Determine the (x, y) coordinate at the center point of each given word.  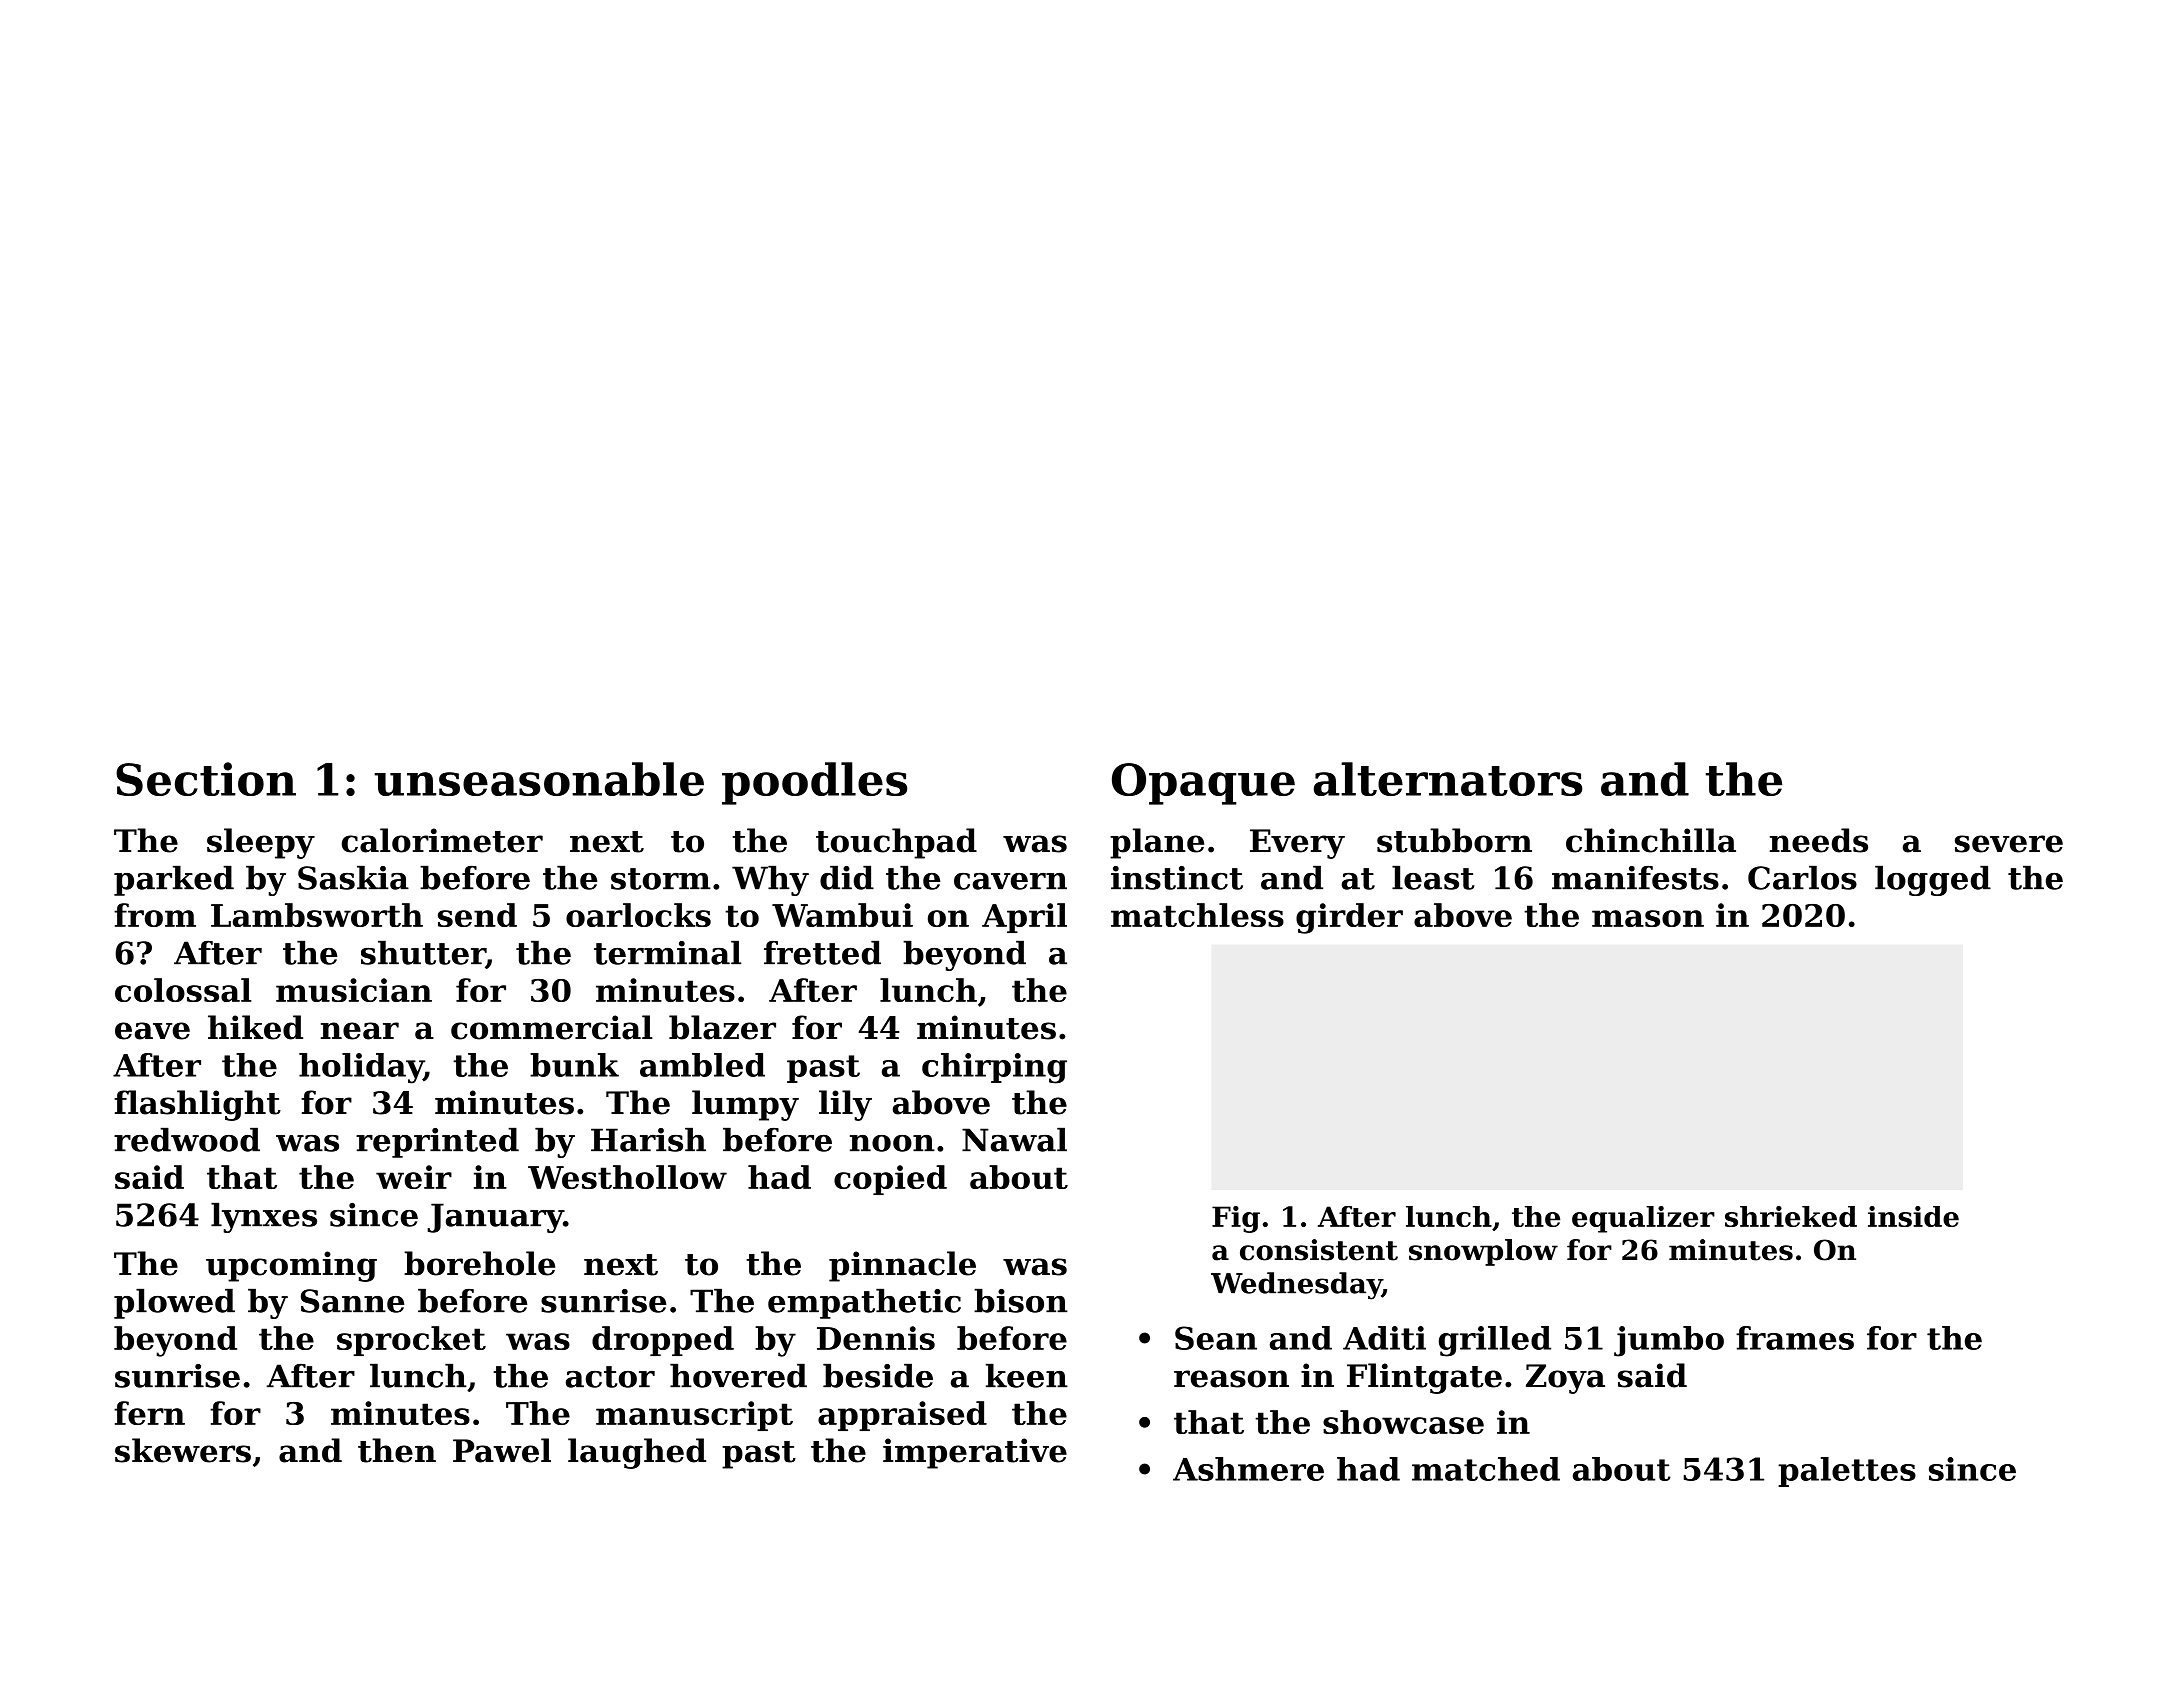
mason (1648, 918)
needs (1819, 840)
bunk (574, 1065)
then (397, 1450)
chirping (994, 1068)
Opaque (1203, 784)
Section (206, 779)
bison (1021, 1300)
